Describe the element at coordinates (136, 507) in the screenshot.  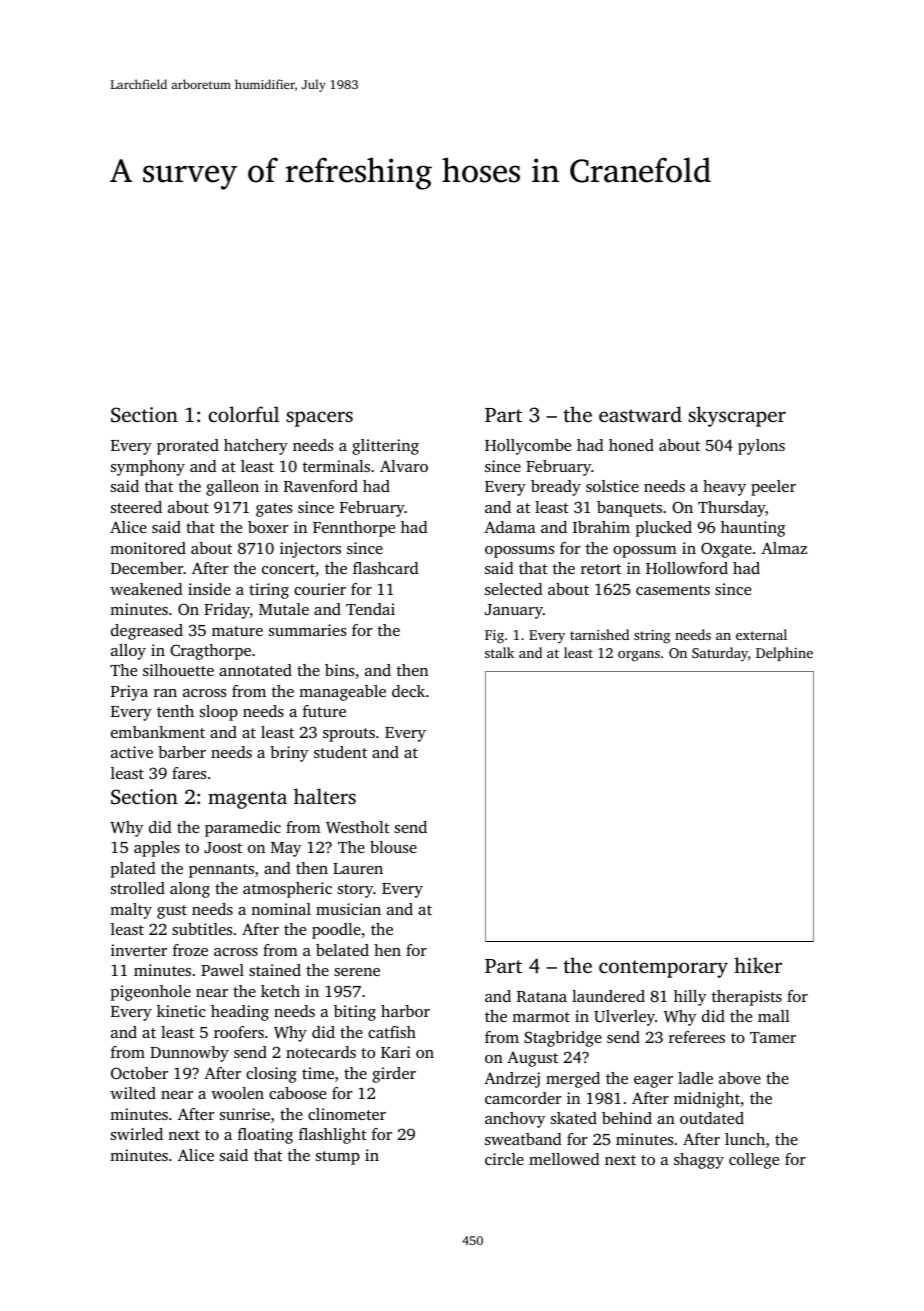
I see `steered` at that location.
